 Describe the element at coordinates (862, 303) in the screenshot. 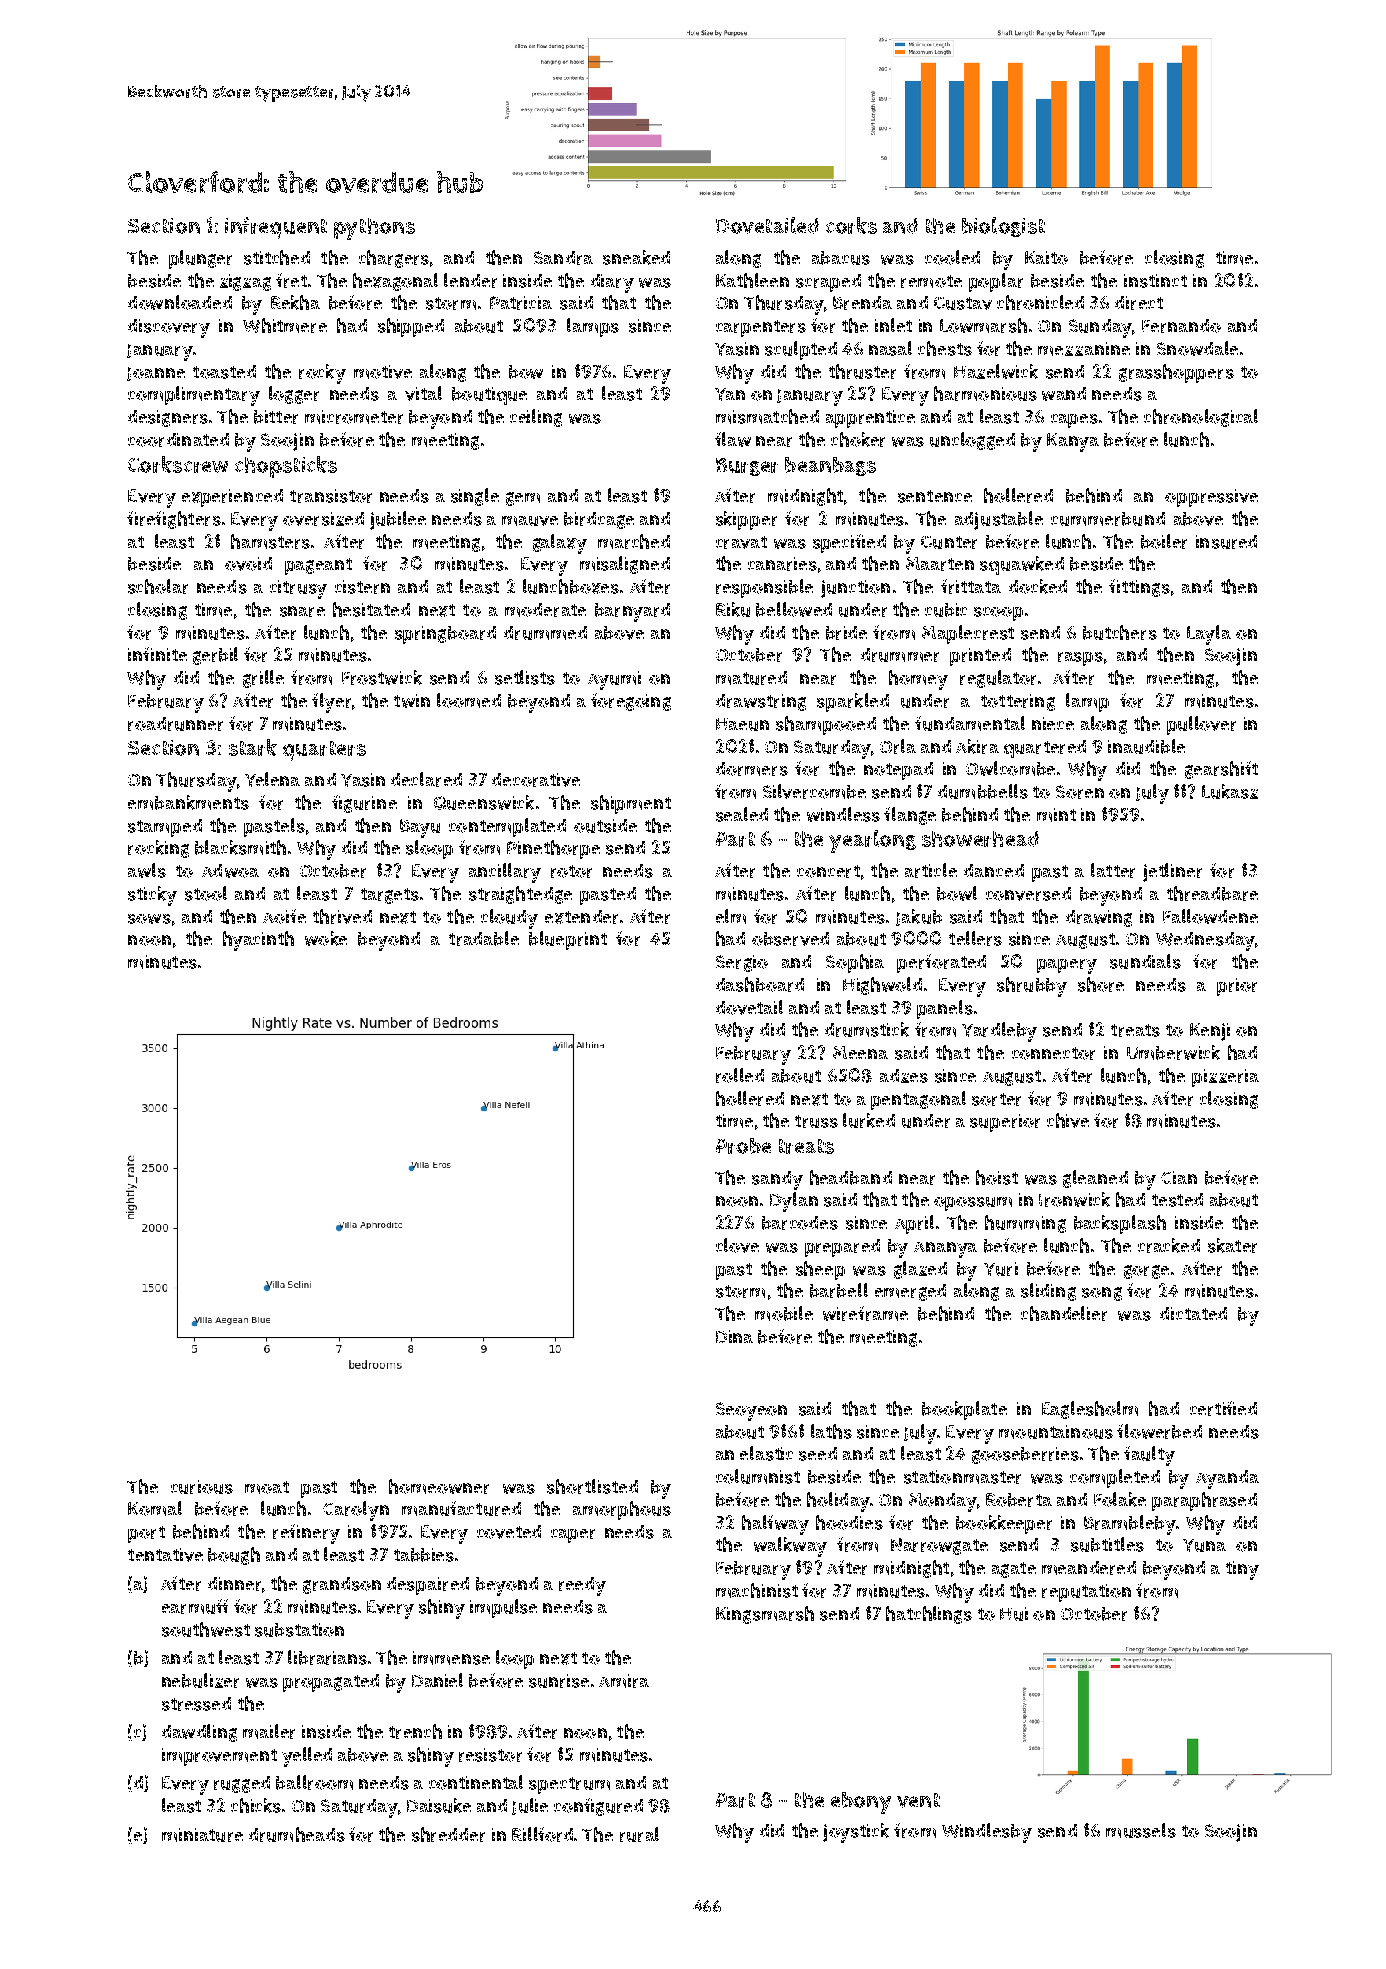

I see `Brenda` at that location.
